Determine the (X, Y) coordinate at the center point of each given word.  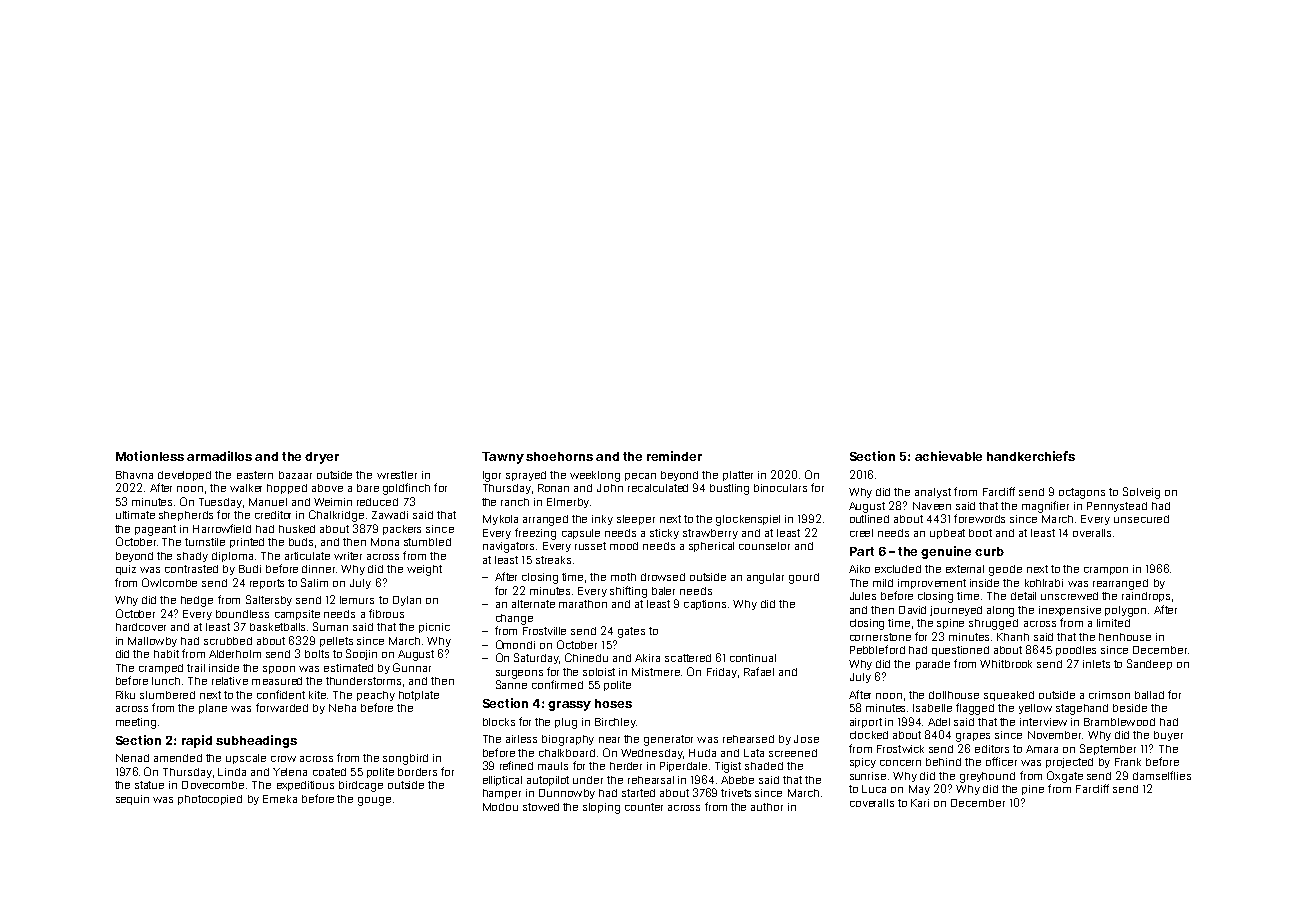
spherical (711, 547)
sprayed (526, 476)
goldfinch (406, 489)
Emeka (280, 799)
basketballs (277, 627)
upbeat (947, 534)
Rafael (759, 671)
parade (933, 665)
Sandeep (1149, 664)
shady (192, 557)
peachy (376, 696)
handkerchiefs (1031, 456)
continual (753, 658)
